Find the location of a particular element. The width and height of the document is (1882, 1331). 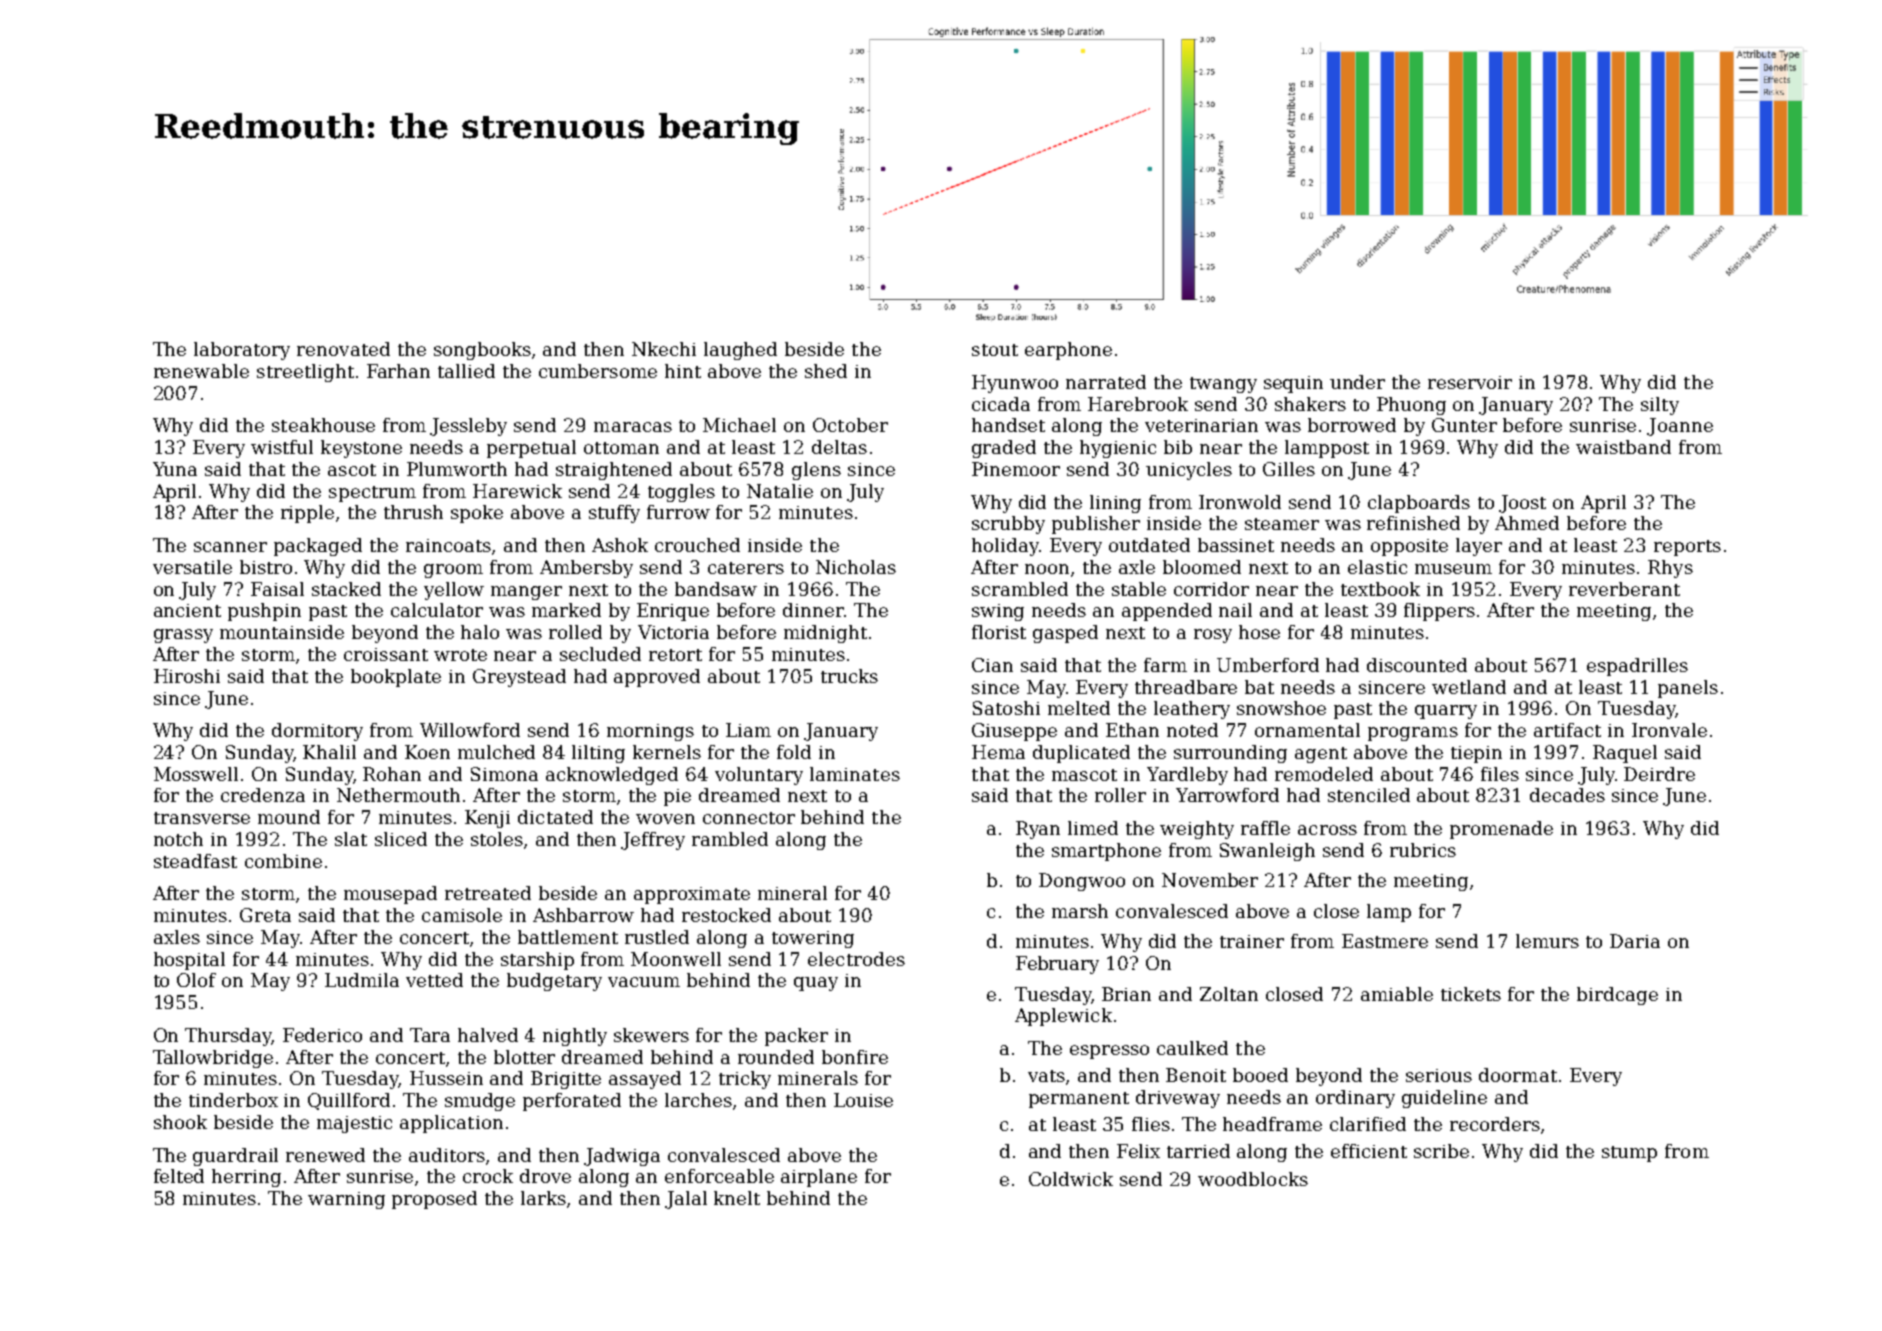

decades is located at coordinates (1567, 795).
